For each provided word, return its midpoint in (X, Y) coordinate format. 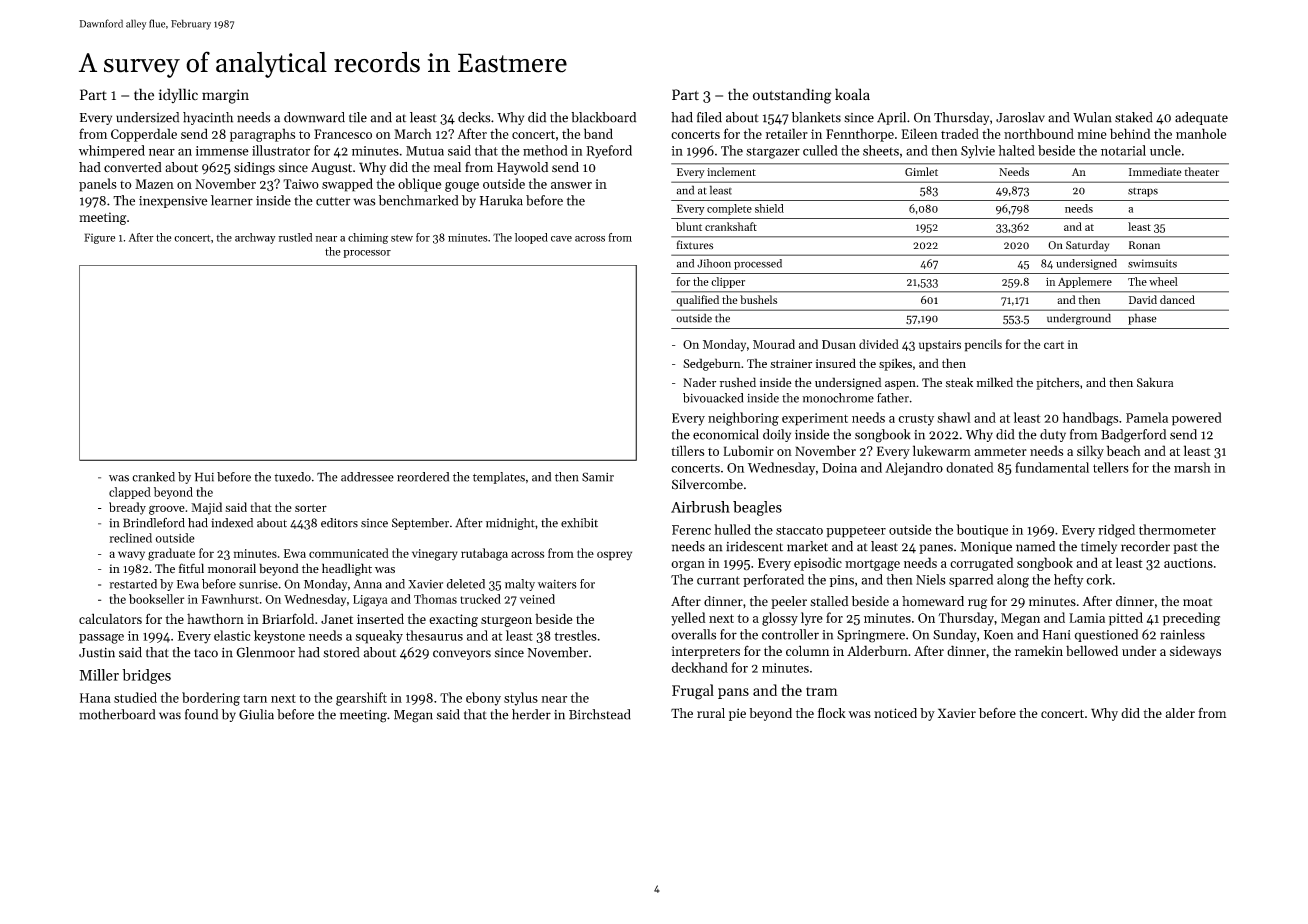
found (201, 714)
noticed (895, 713)
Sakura (1155, 382)
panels (98, 185)
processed (758, 264)
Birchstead (600, 714)
